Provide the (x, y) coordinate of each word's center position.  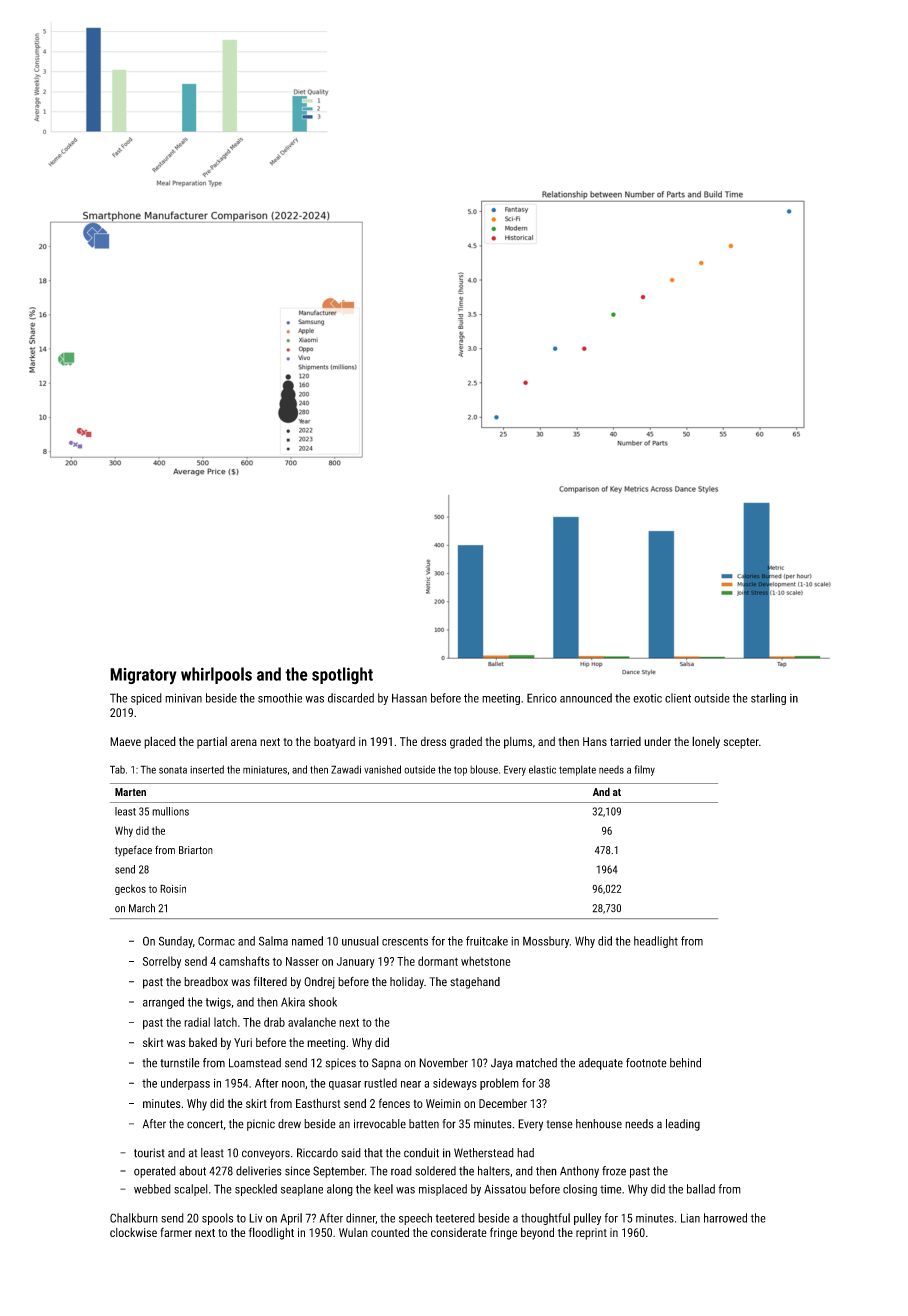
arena (244, 742)
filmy (644, 770)
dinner (361, 1218)
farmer (176, 1232)
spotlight (342, 675)
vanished (382, 769)
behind (685, 1063)
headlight (656, 942)
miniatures (265, 770)
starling (768, 699)
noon (293, 1084)
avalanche (312, 1022)
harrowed (725, 1218)
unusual (360, 941)
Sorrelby (162, 962)
